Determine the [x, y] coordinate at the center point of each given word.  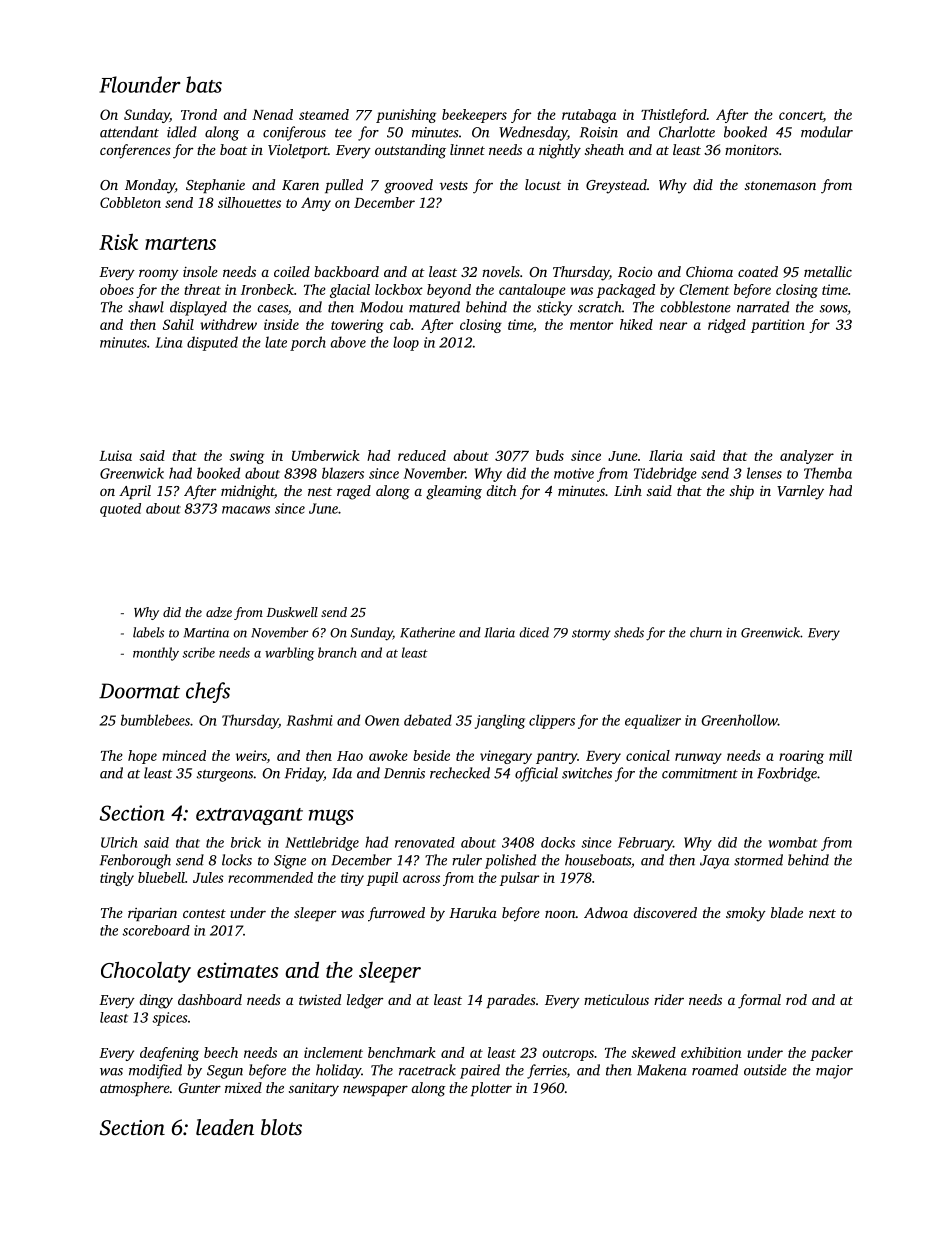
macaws [246, 510]
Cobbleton [130, 202]
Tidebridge [665, 474]
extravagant [249, 816]
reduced [422, 455]
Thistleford [674, 116]
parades [511, 1001]
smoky [746, 914]
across [421, 879]
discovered [665, 912]
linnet [467, 149]
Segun [225, 1072]
